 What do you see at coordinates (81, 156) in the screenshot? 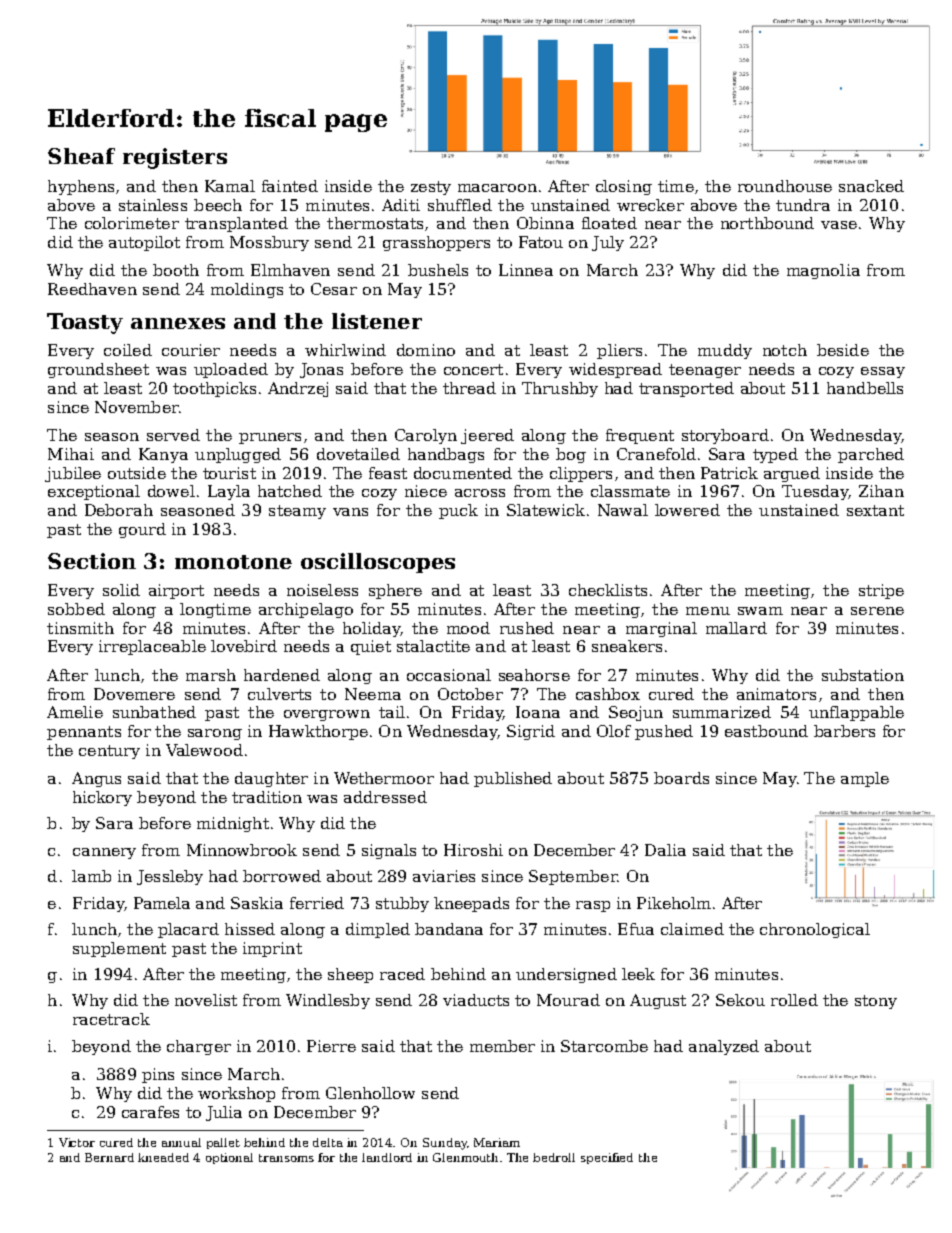
I see `Sheaf` at bounding box center [81, 156].
